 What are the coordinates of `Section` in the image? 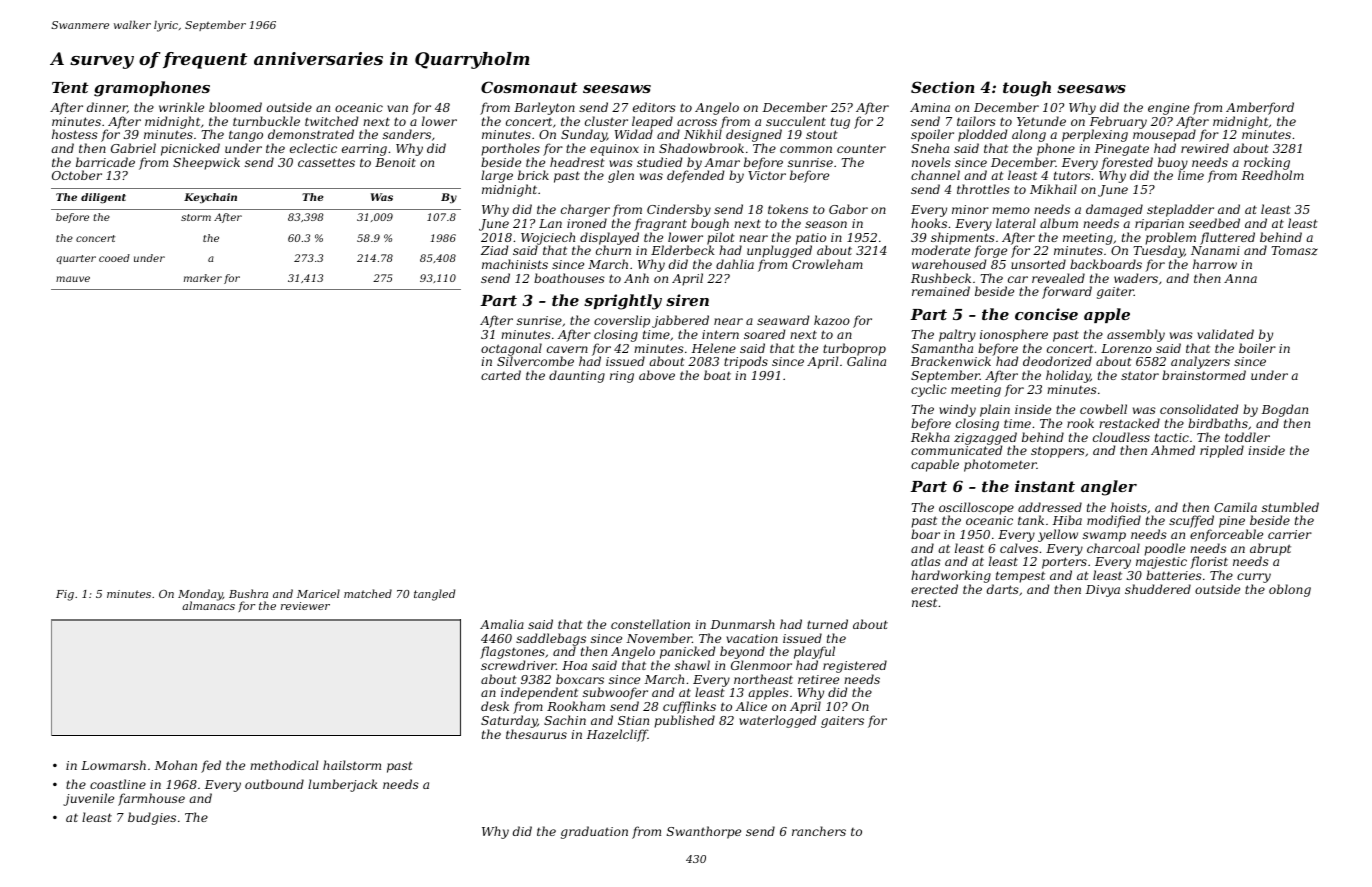 It's located at (943, 87).
